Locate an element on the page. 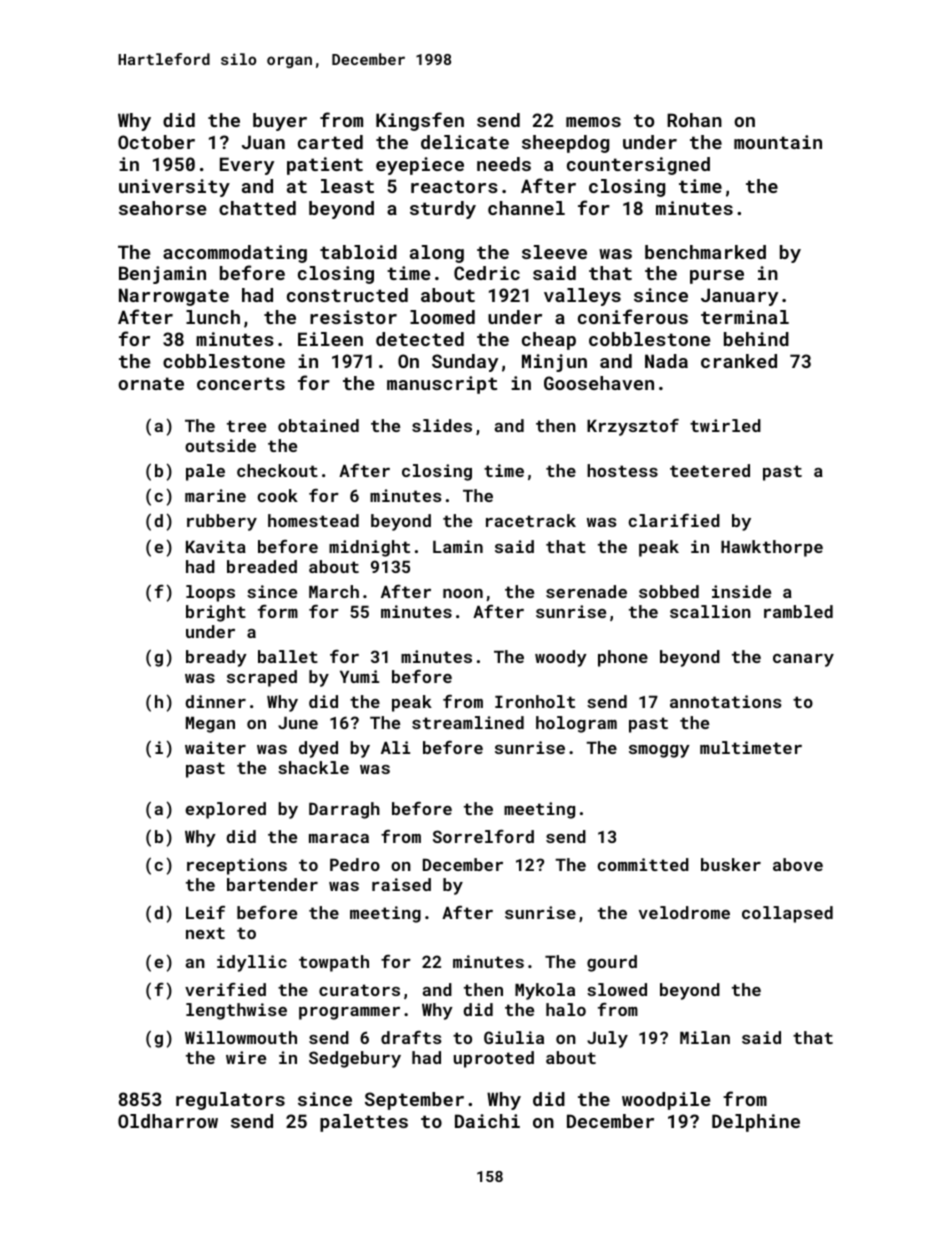 The height and width of the image is (1233, 952). Kavita is located at coordinates (216, 546).
